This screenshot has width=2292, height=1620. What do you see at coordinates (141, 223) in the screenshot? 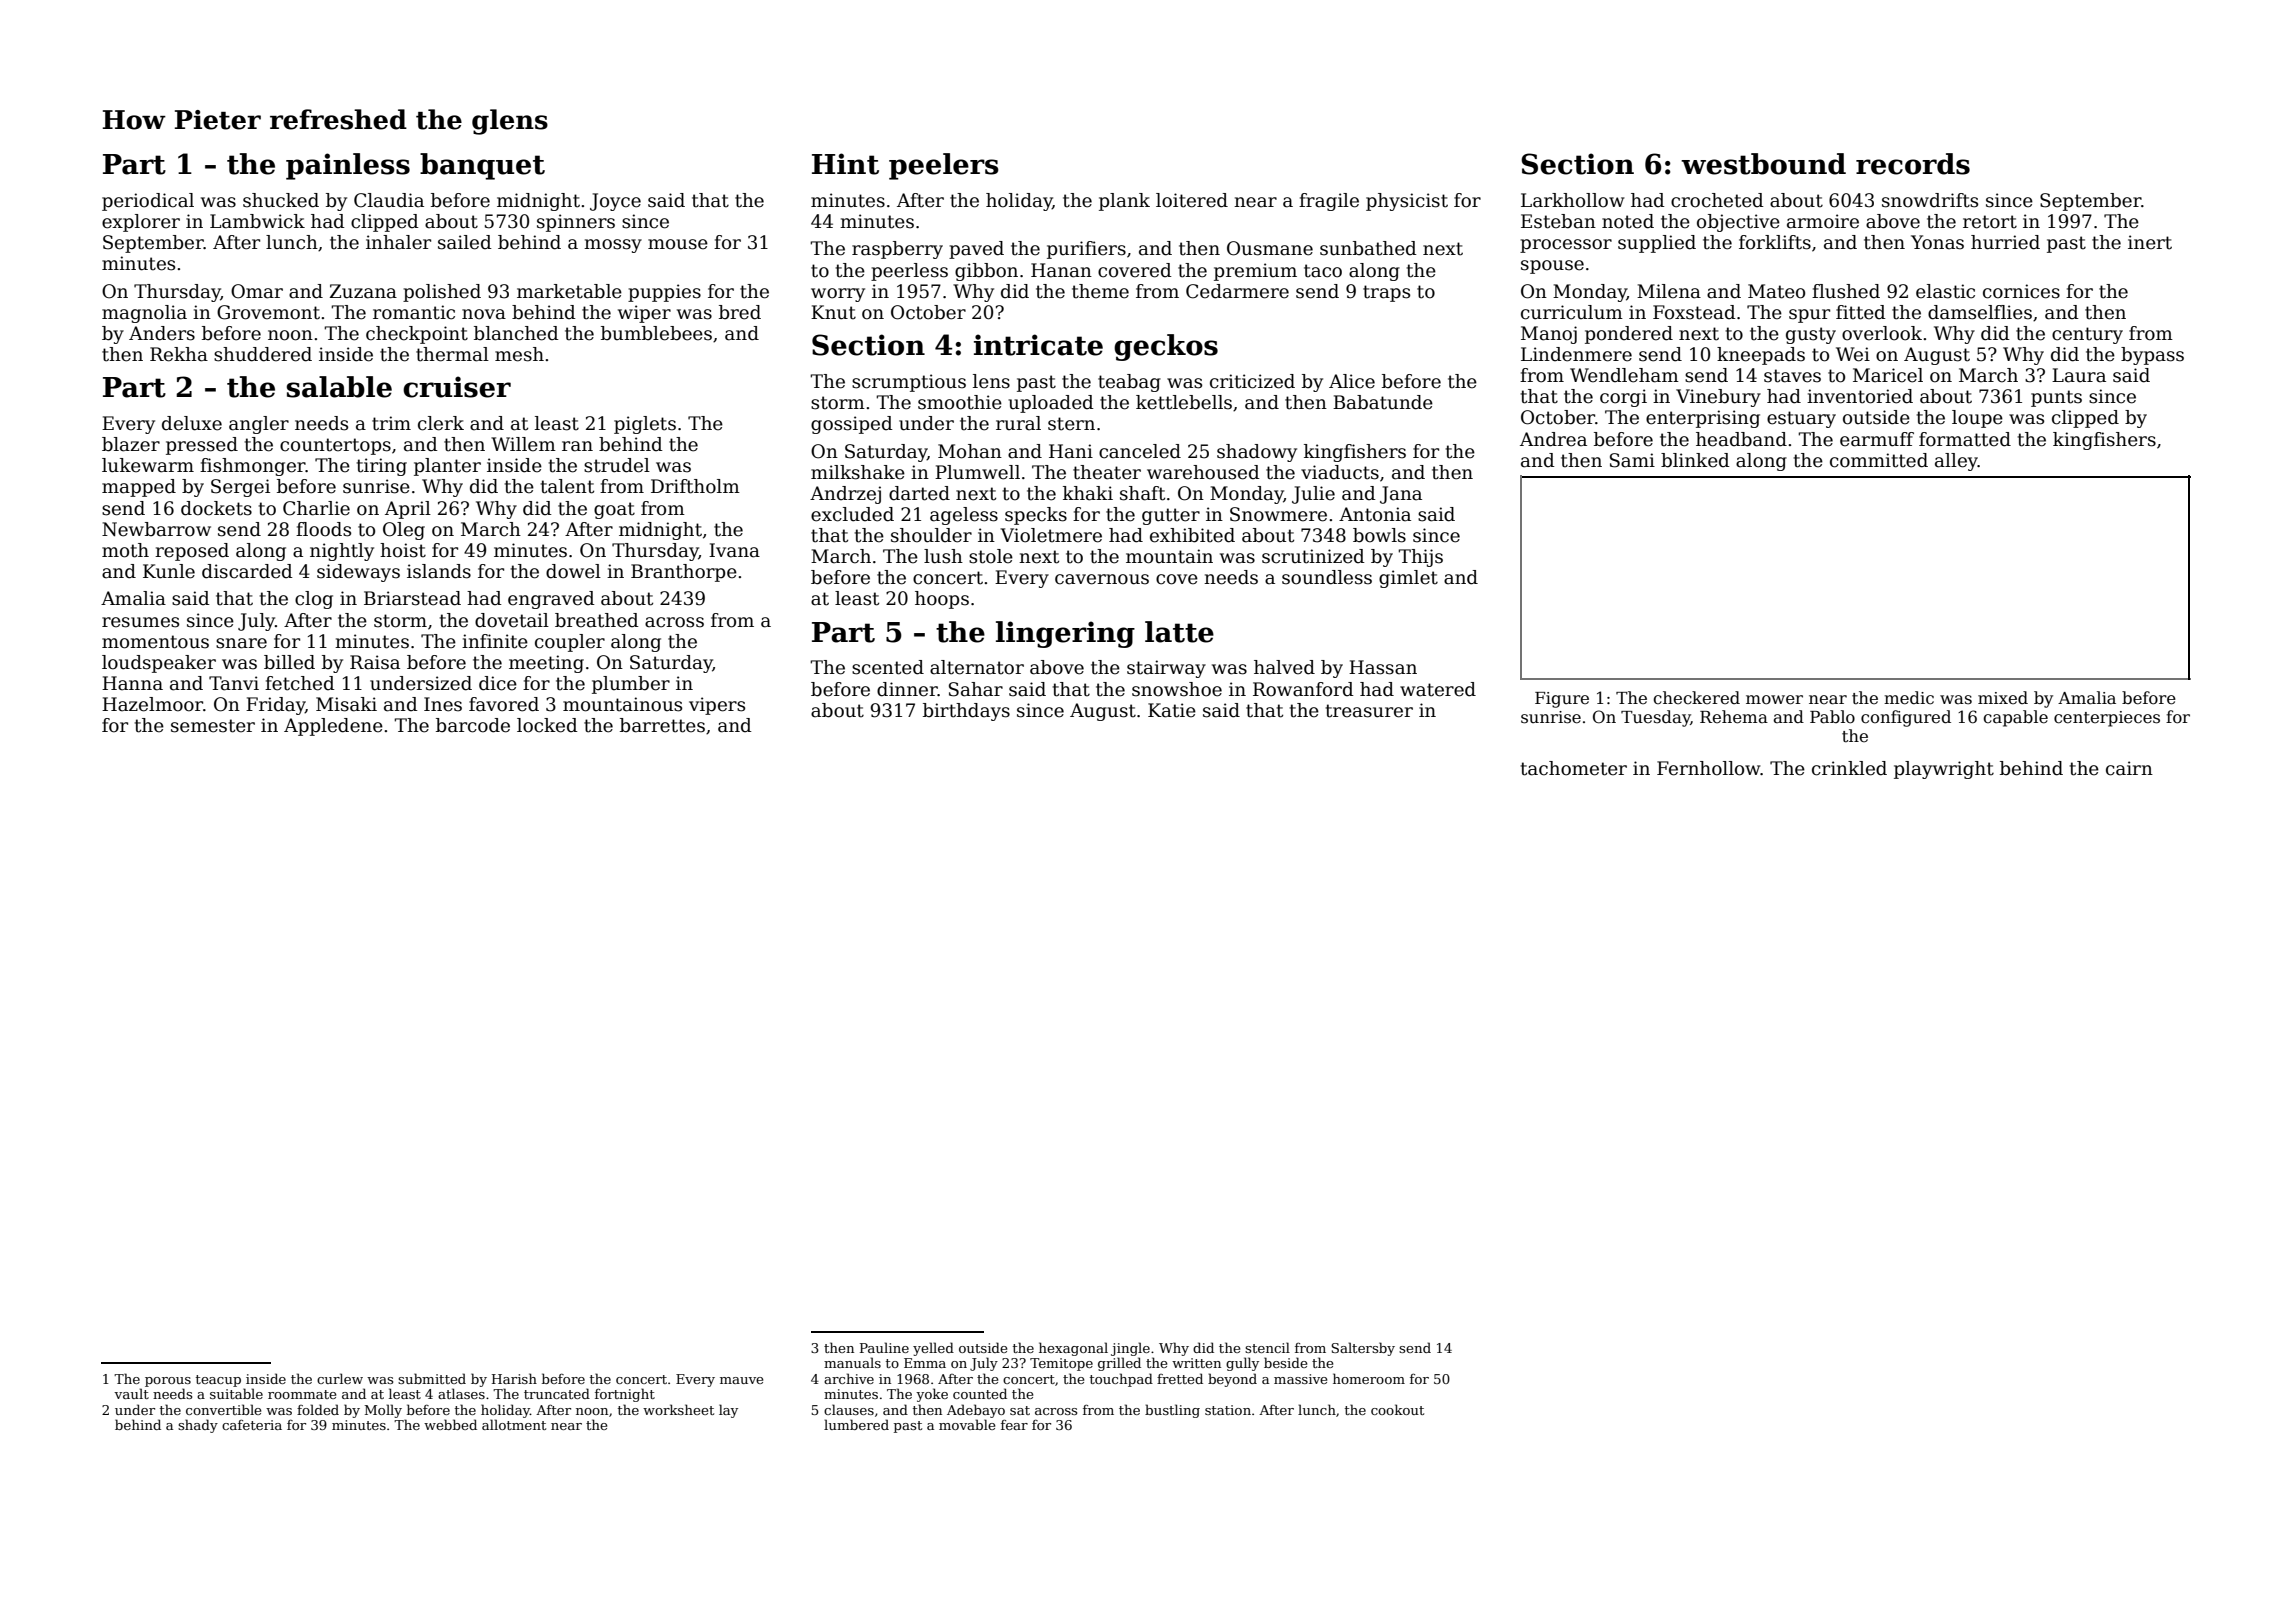
I see `explorer` at bounding box center [141, 223].
